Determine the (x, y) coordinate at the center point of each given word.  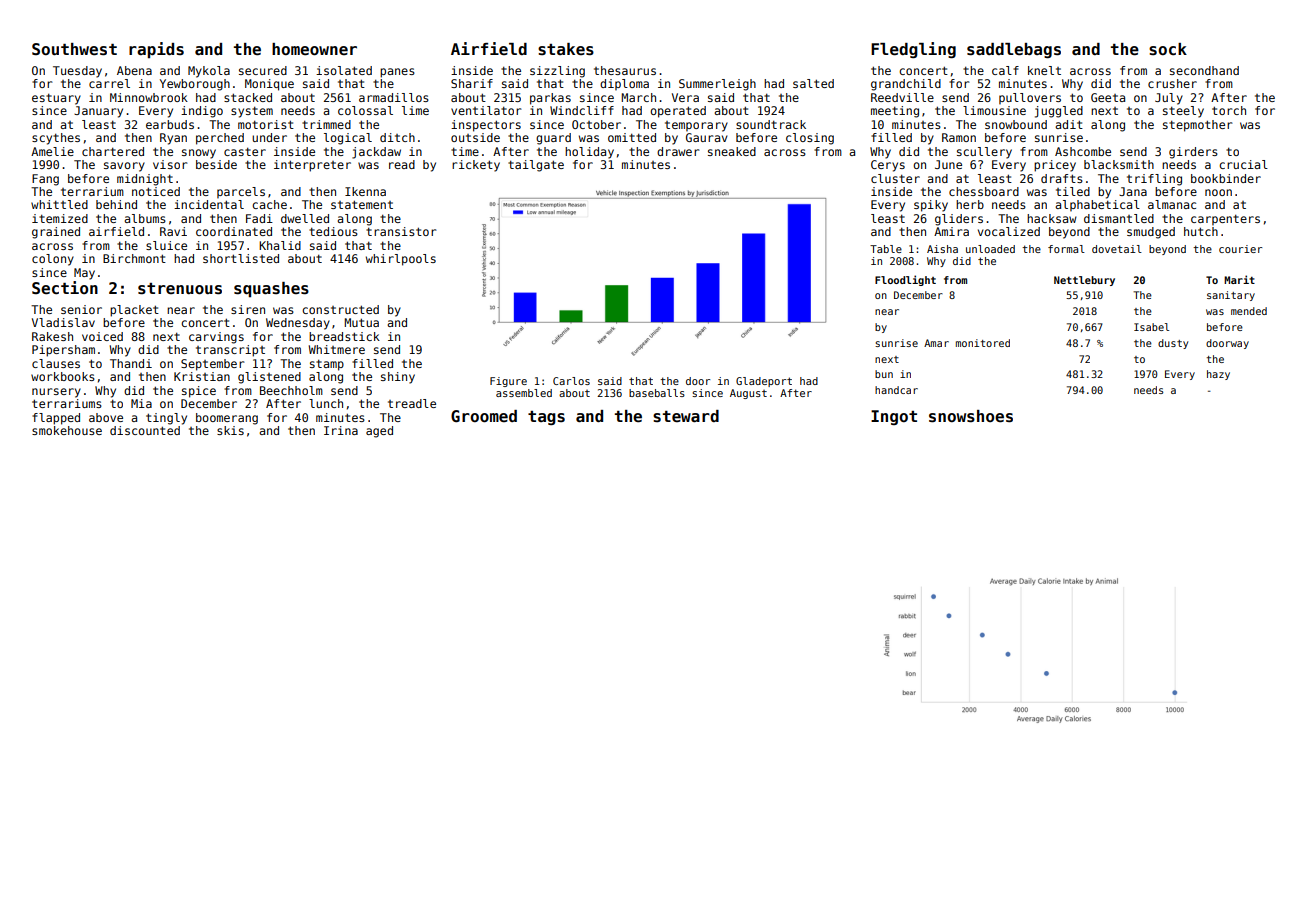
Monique (269, 85)
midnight (145, 180)
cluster (895, 178)
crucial (1243, 164)
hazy (1218, 375)
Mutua (361, 322)
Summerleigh (717, 85)
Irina (341, 430)
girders (1193, 153)
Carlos (571, 381)
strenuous (180, 289)
